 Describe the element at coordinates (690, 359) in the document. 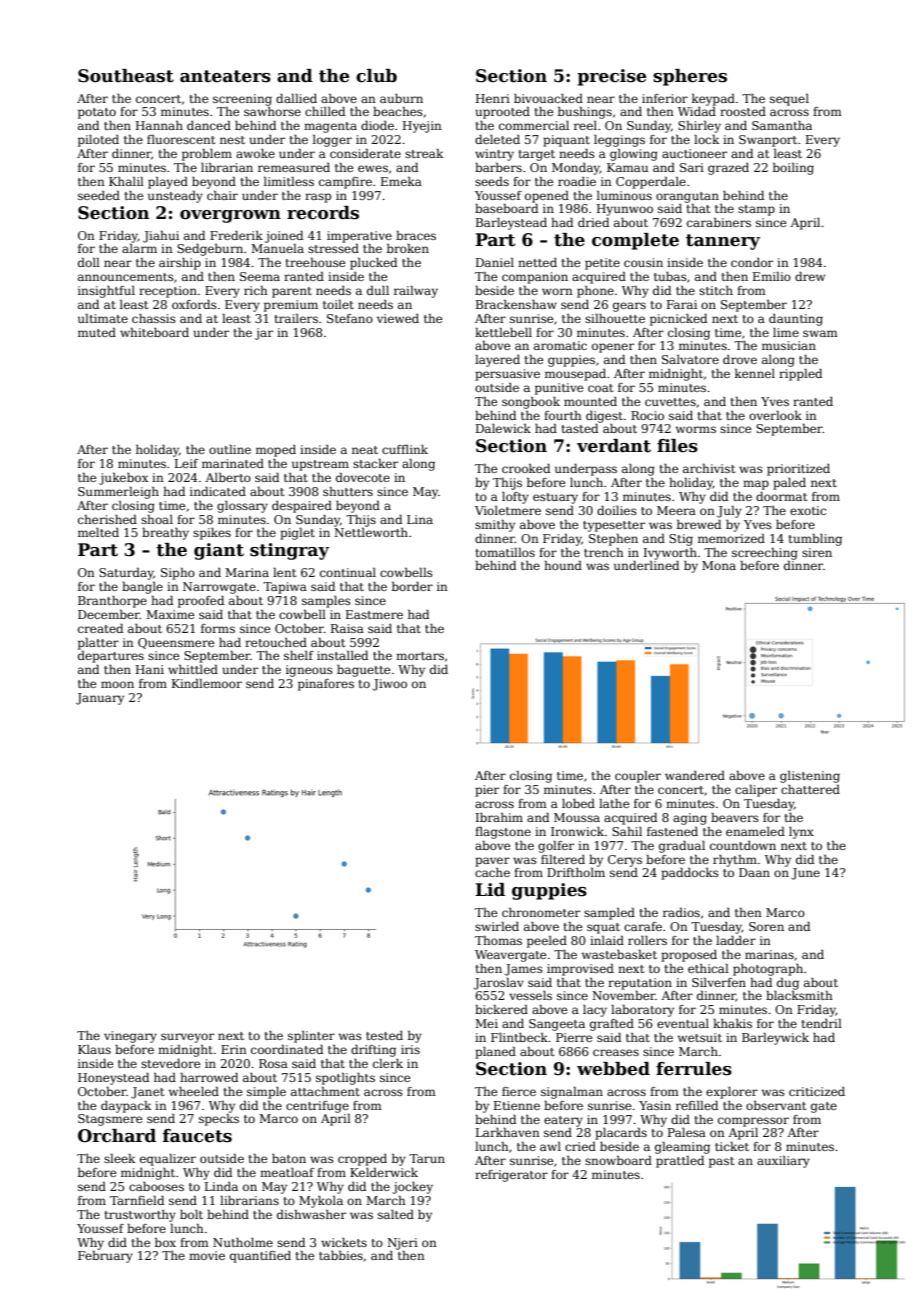

I see `Salvatore` at that location.
